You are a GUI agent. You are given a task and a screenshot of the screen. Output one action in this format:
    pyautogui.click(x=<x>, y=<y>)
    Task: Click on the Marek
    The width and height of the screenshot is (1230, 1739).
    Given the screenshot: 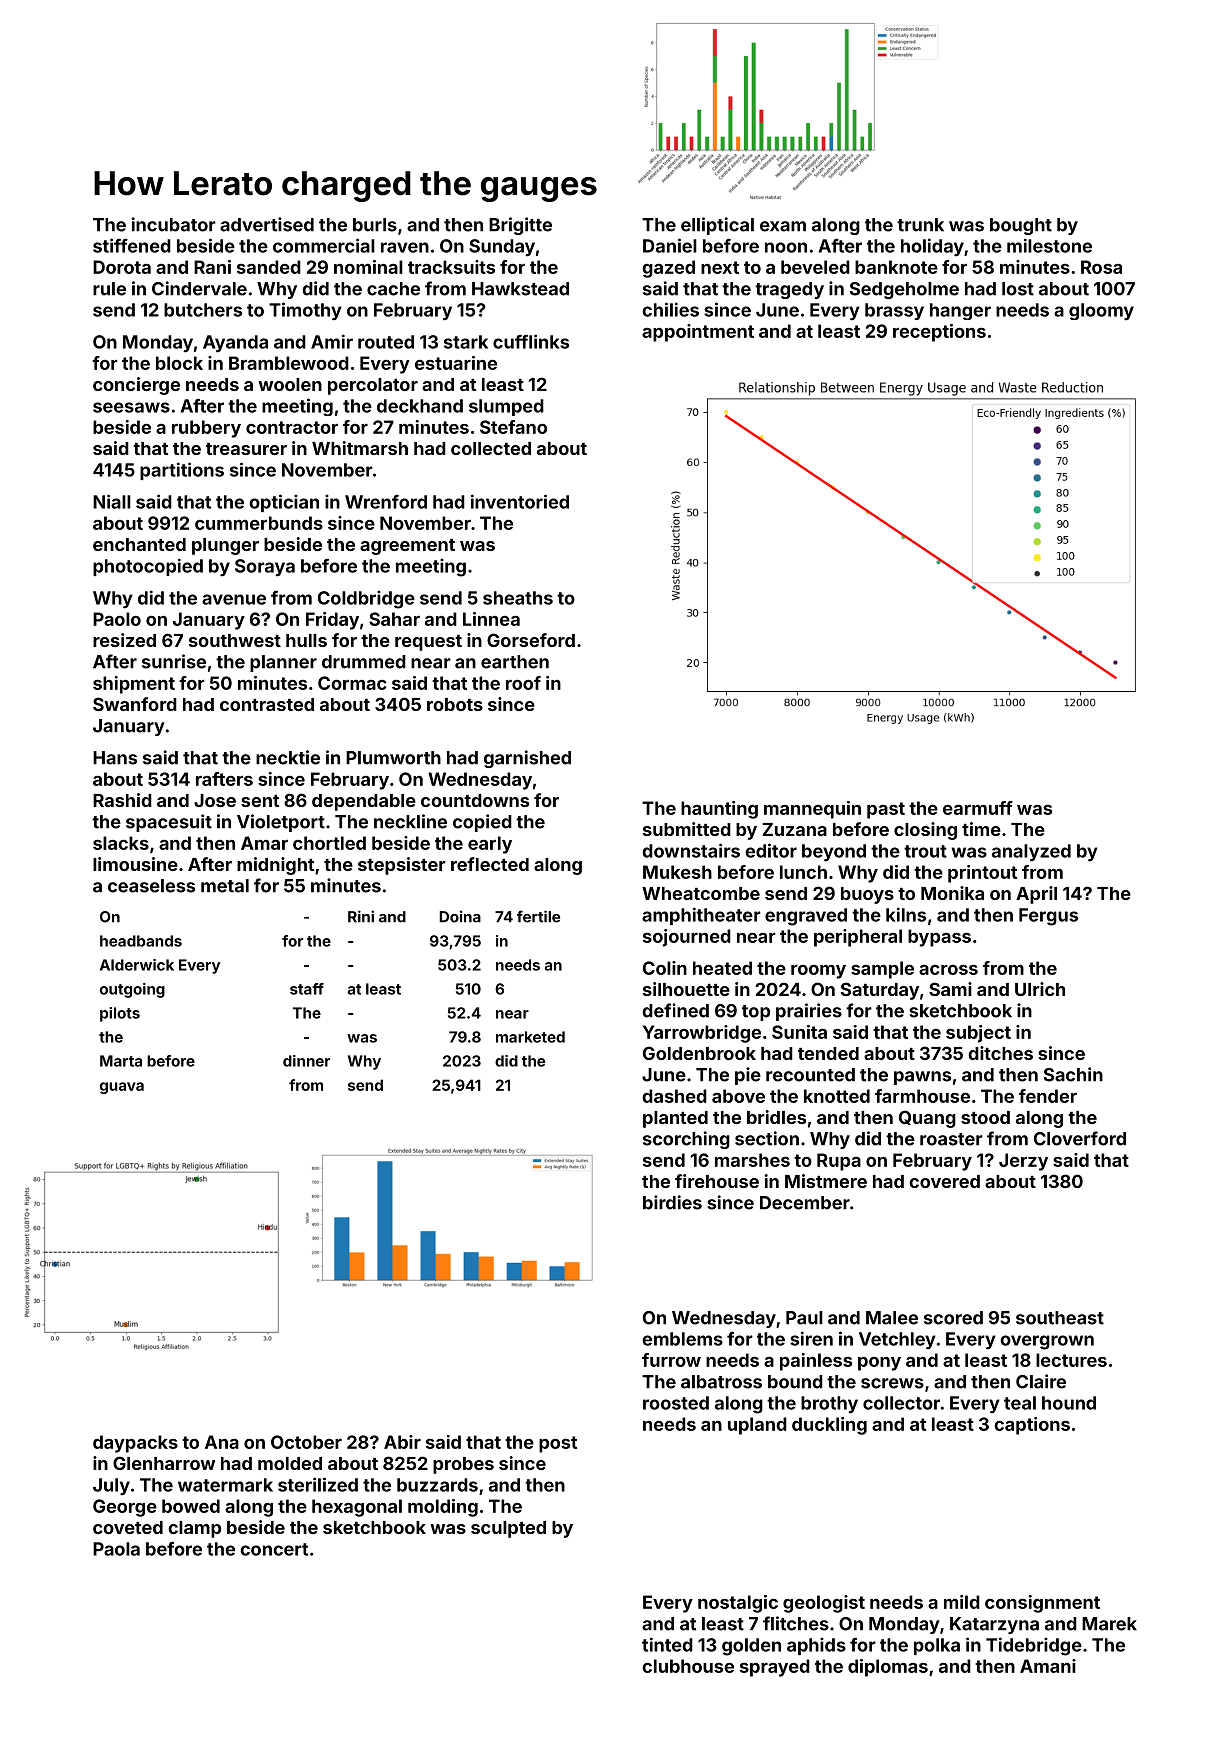 What is the action you would take?
    pyautogui.click(x=1109, y=1624)
